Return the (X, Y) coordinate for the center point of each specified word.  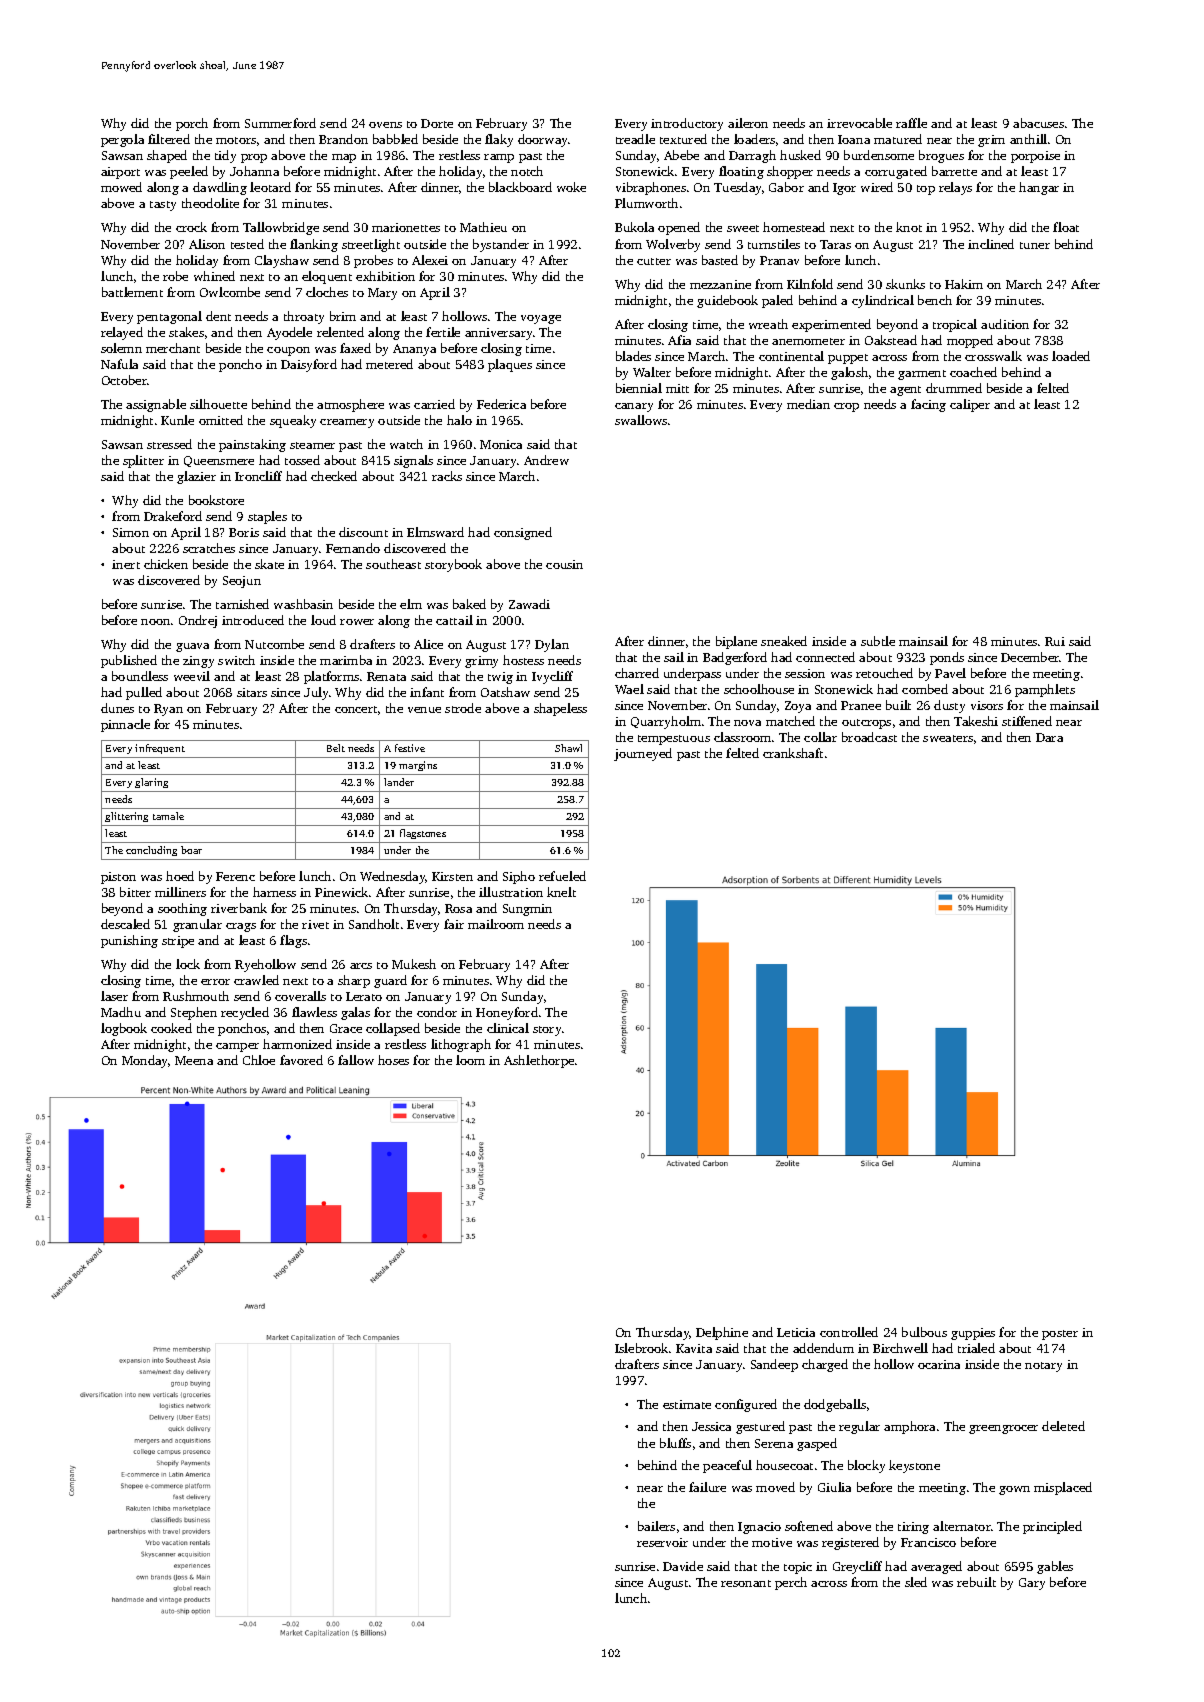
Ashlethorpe (539, 1061)
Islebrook (641, 1348)
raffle (911, 123)
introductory (687, 124)
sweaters (948, 738)
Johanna (254, 171)
